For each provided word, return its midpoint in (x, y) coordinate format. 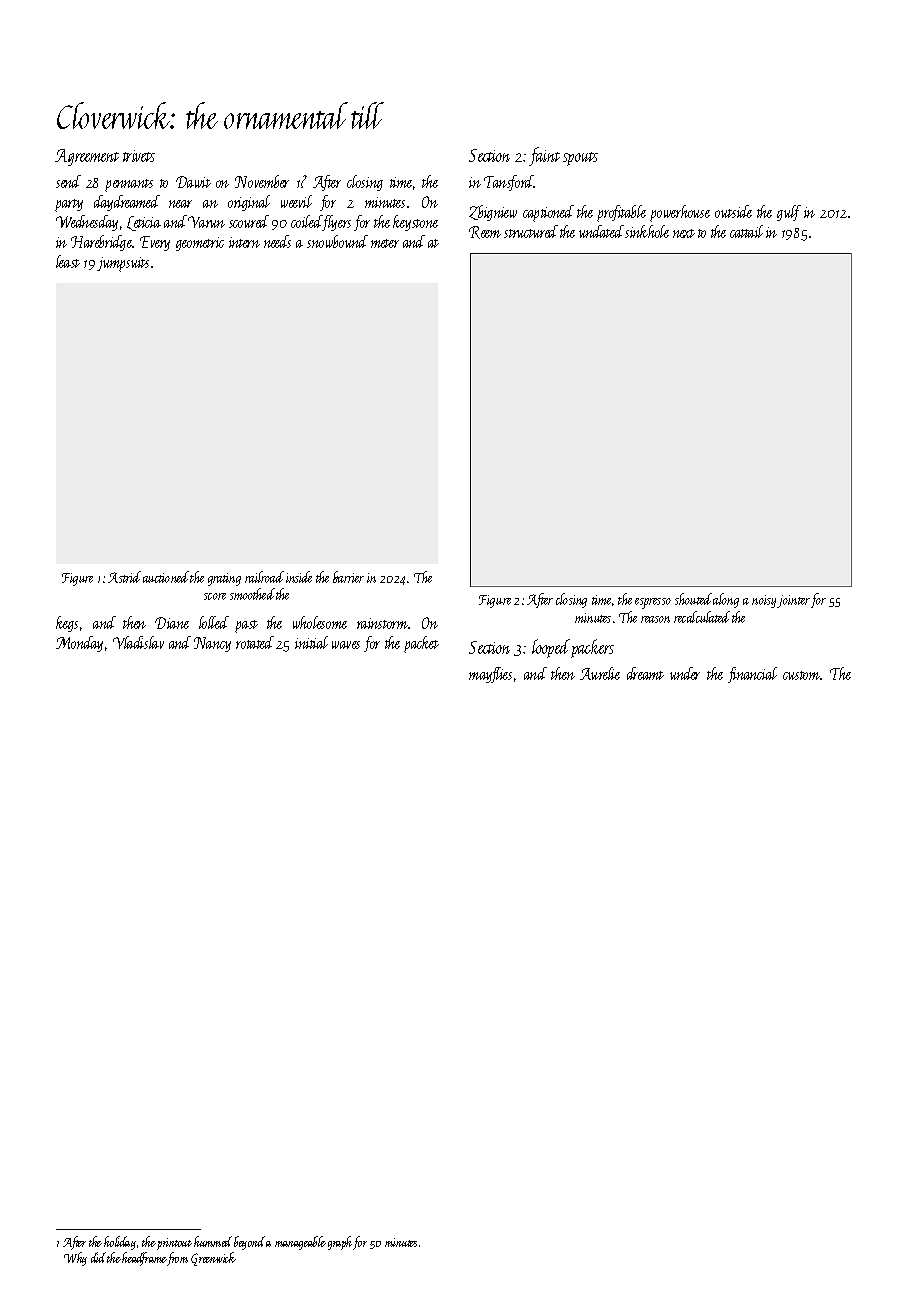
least (68, 261)
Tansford (509, 183)
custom (802, 675)
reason (655, 619)
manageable (300, 1243)
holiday (120, 1243)
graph (340, 1243)
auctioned (166, 577)
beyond (249, 1243)
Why (75, 1259)
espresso (653, 603)
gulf (789, 213)
